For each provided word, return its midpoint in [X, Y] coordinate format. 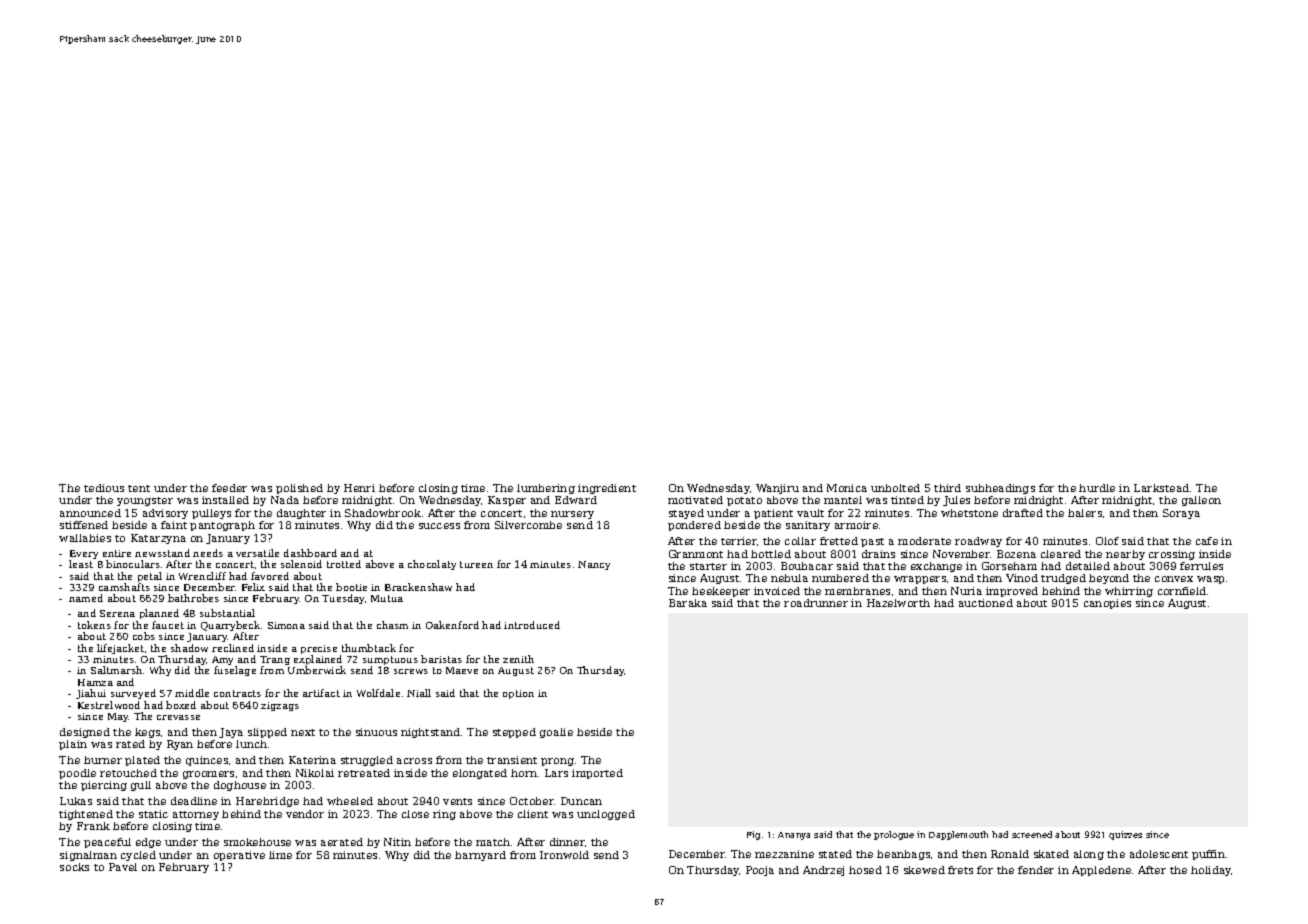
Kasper [507, 501]
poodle [77, 774]
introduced [532, 625]
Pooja [760, 871]
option [518, 694]
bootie [351, 587]
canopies [1107, 604]
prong [557, 762]
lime [280, 855]
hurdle [1097, 488]
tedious [104, 488]
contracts [237, 693]
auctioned [986, 603]
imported [597, 774]
